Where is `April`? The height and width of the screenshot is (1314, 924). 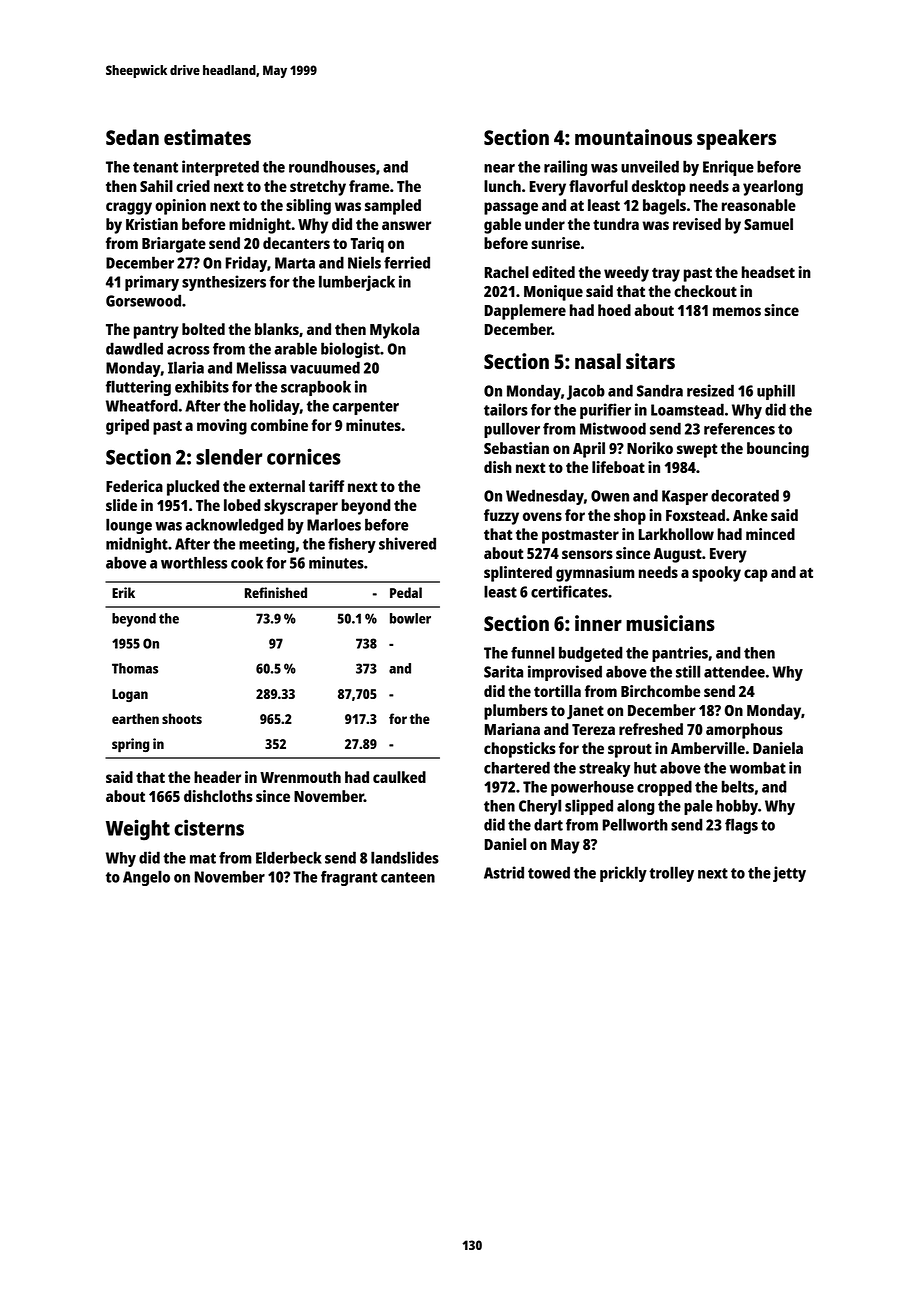
April is located at coordinates (589, 450).
